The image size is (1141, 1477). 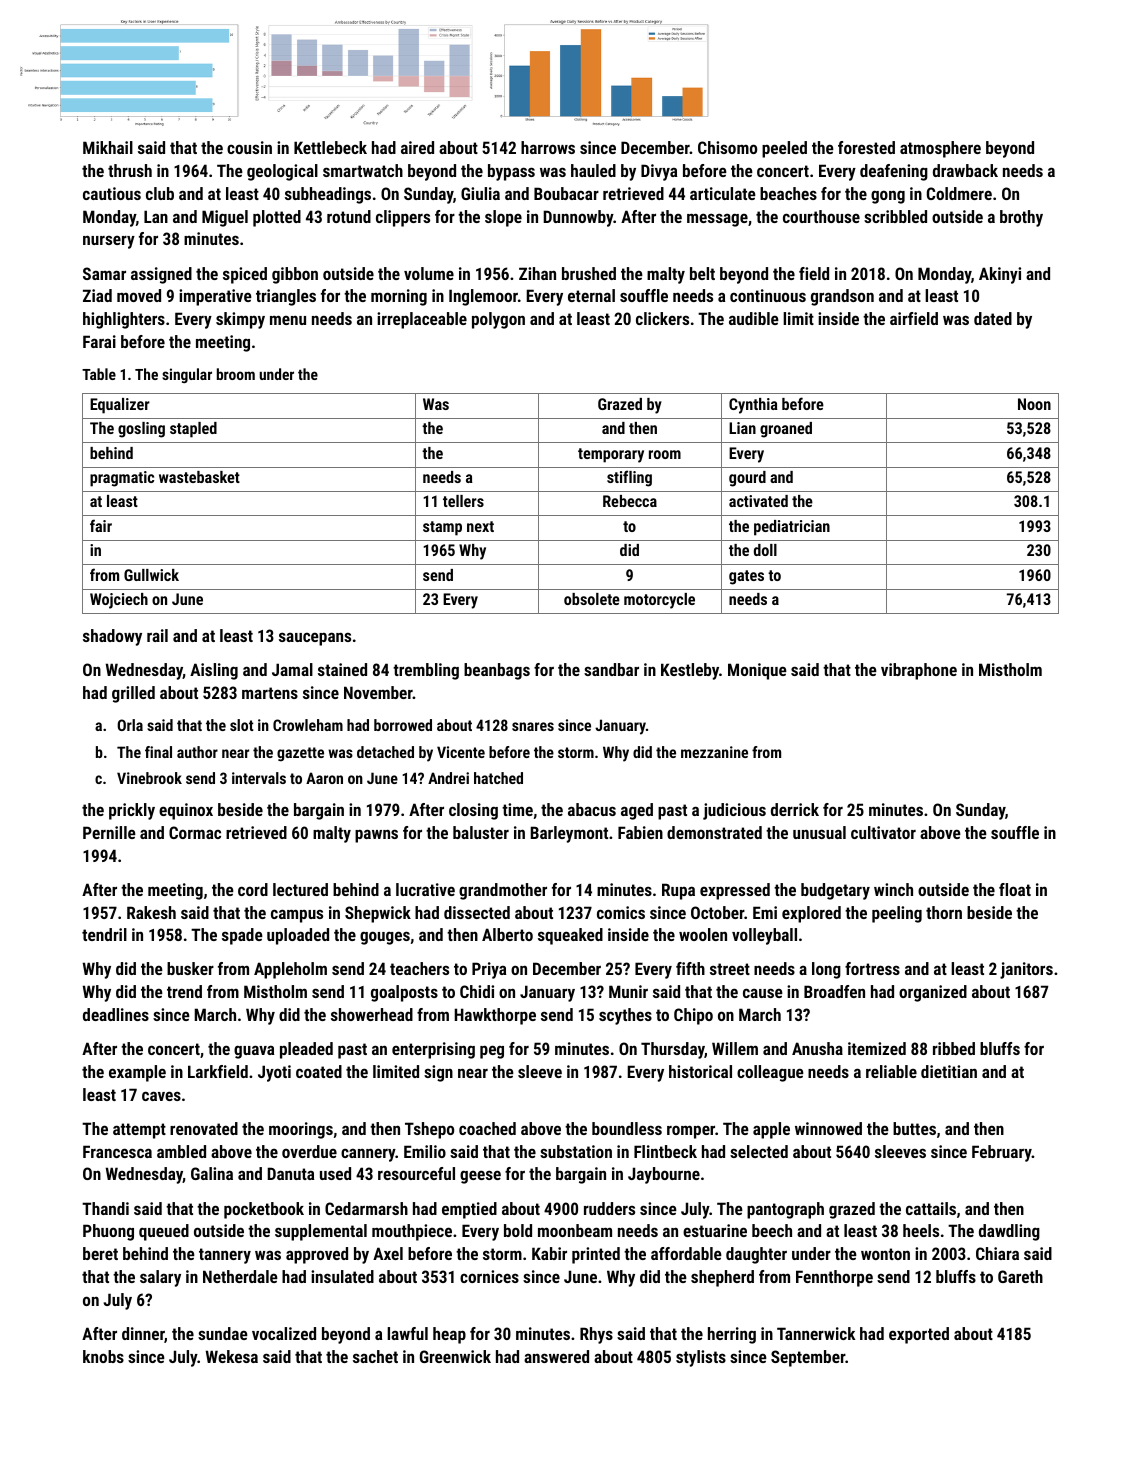 I want to click on Netherdale, so click(x=240, y=1276).
